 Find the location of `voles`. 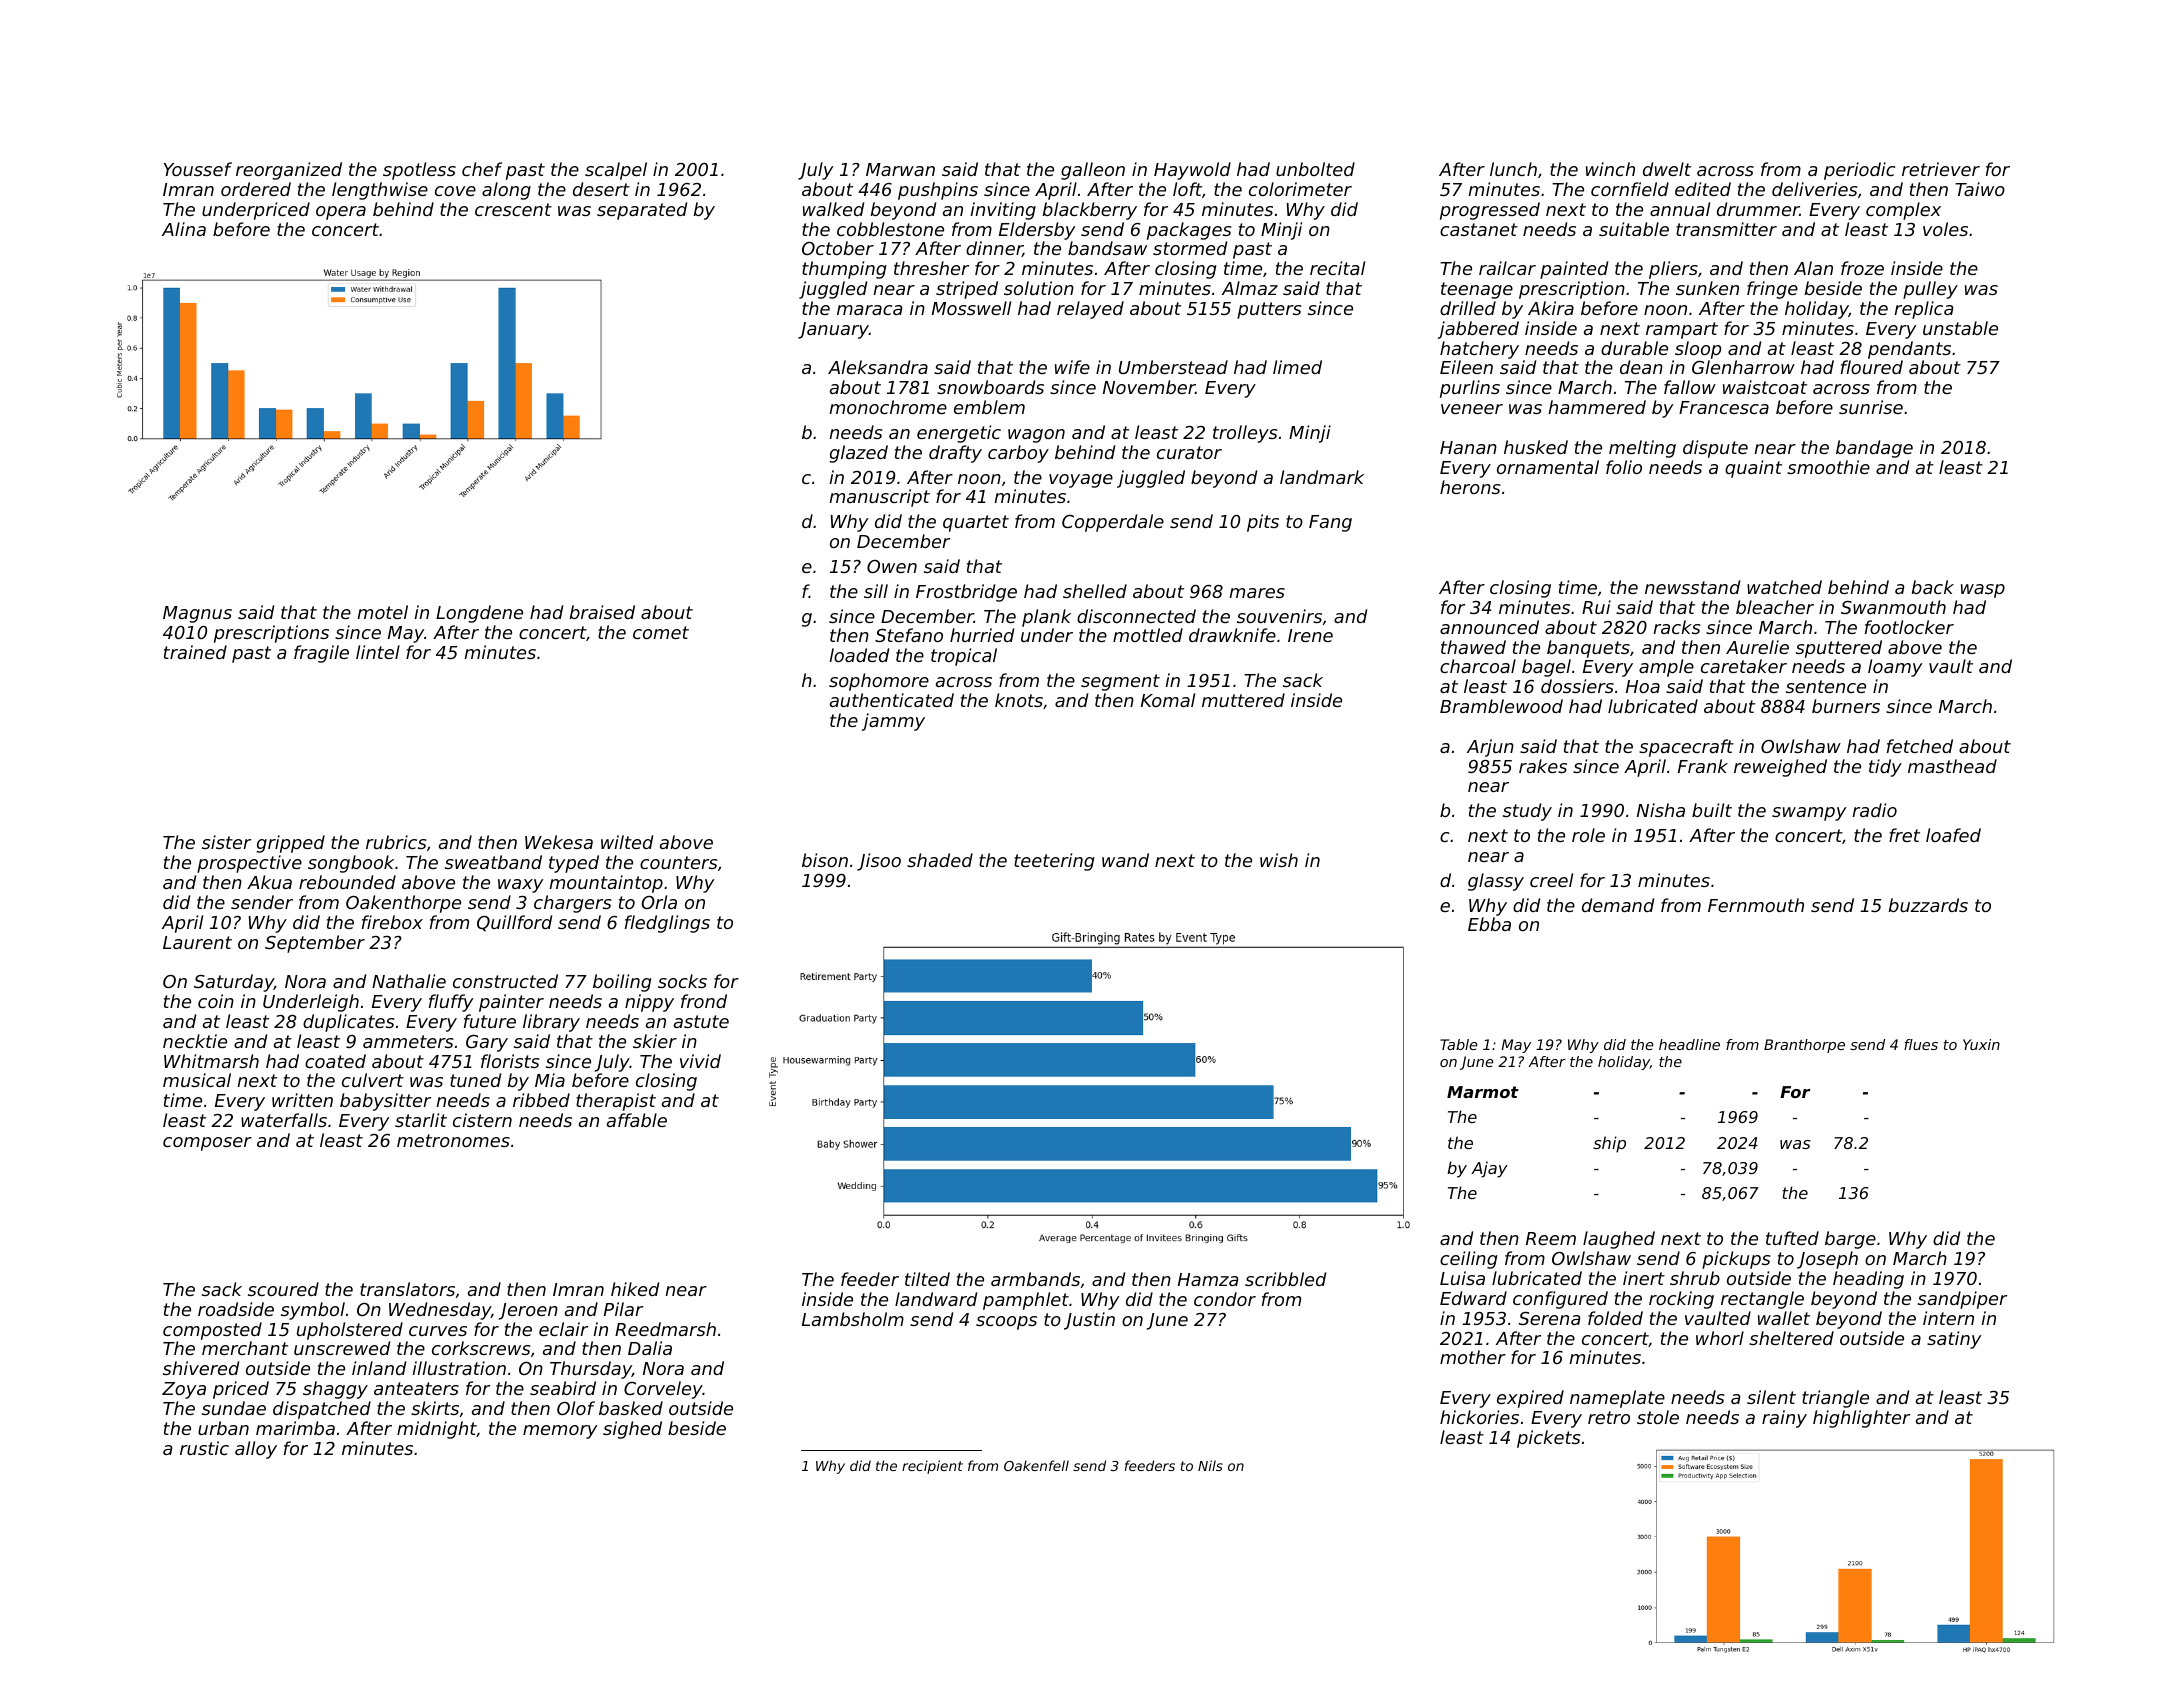

voles is located at coordinates (1945, 229).
